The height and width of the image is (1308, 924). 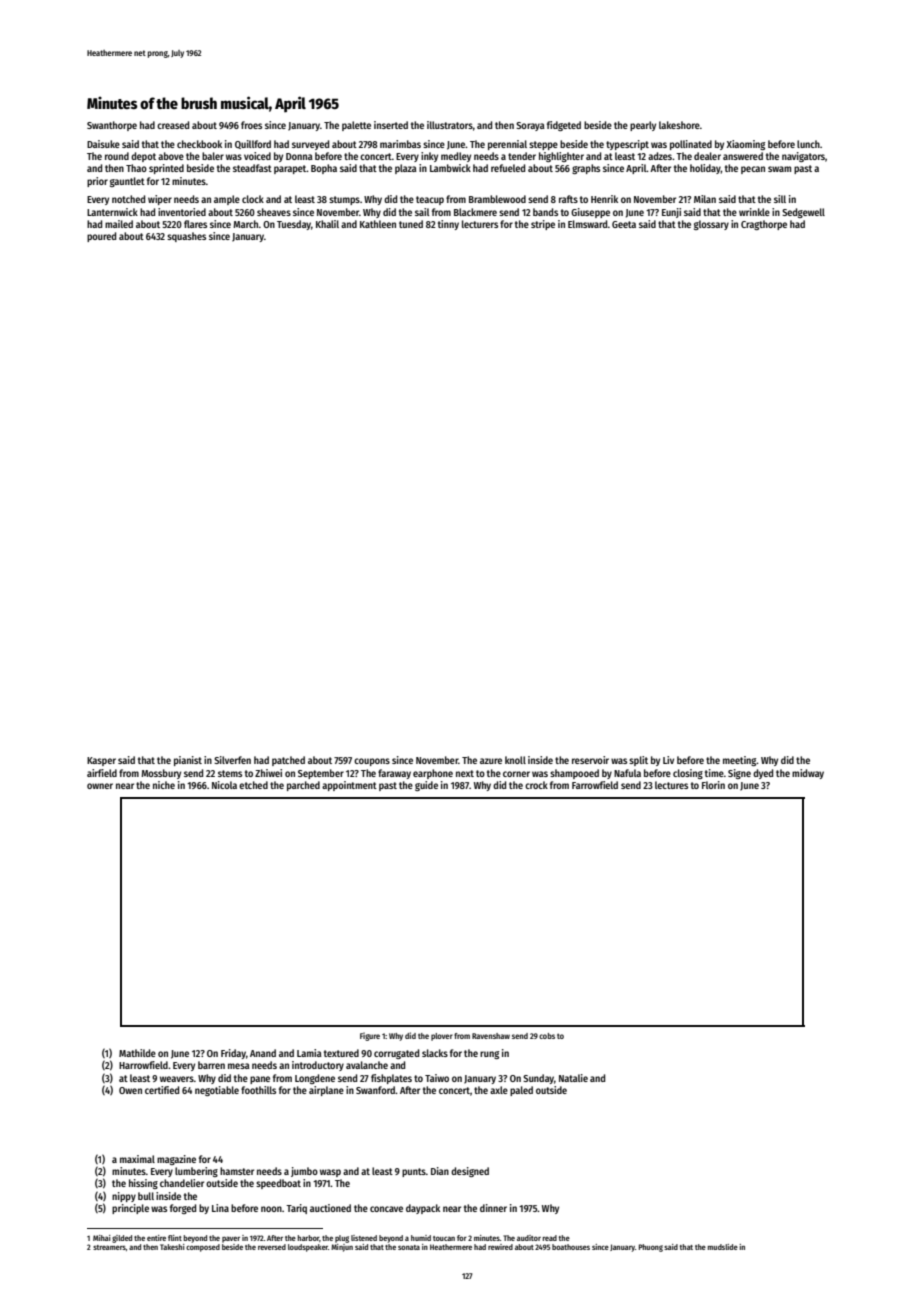 I want to click on Cragthorpe, so click(x=764, y=225).
